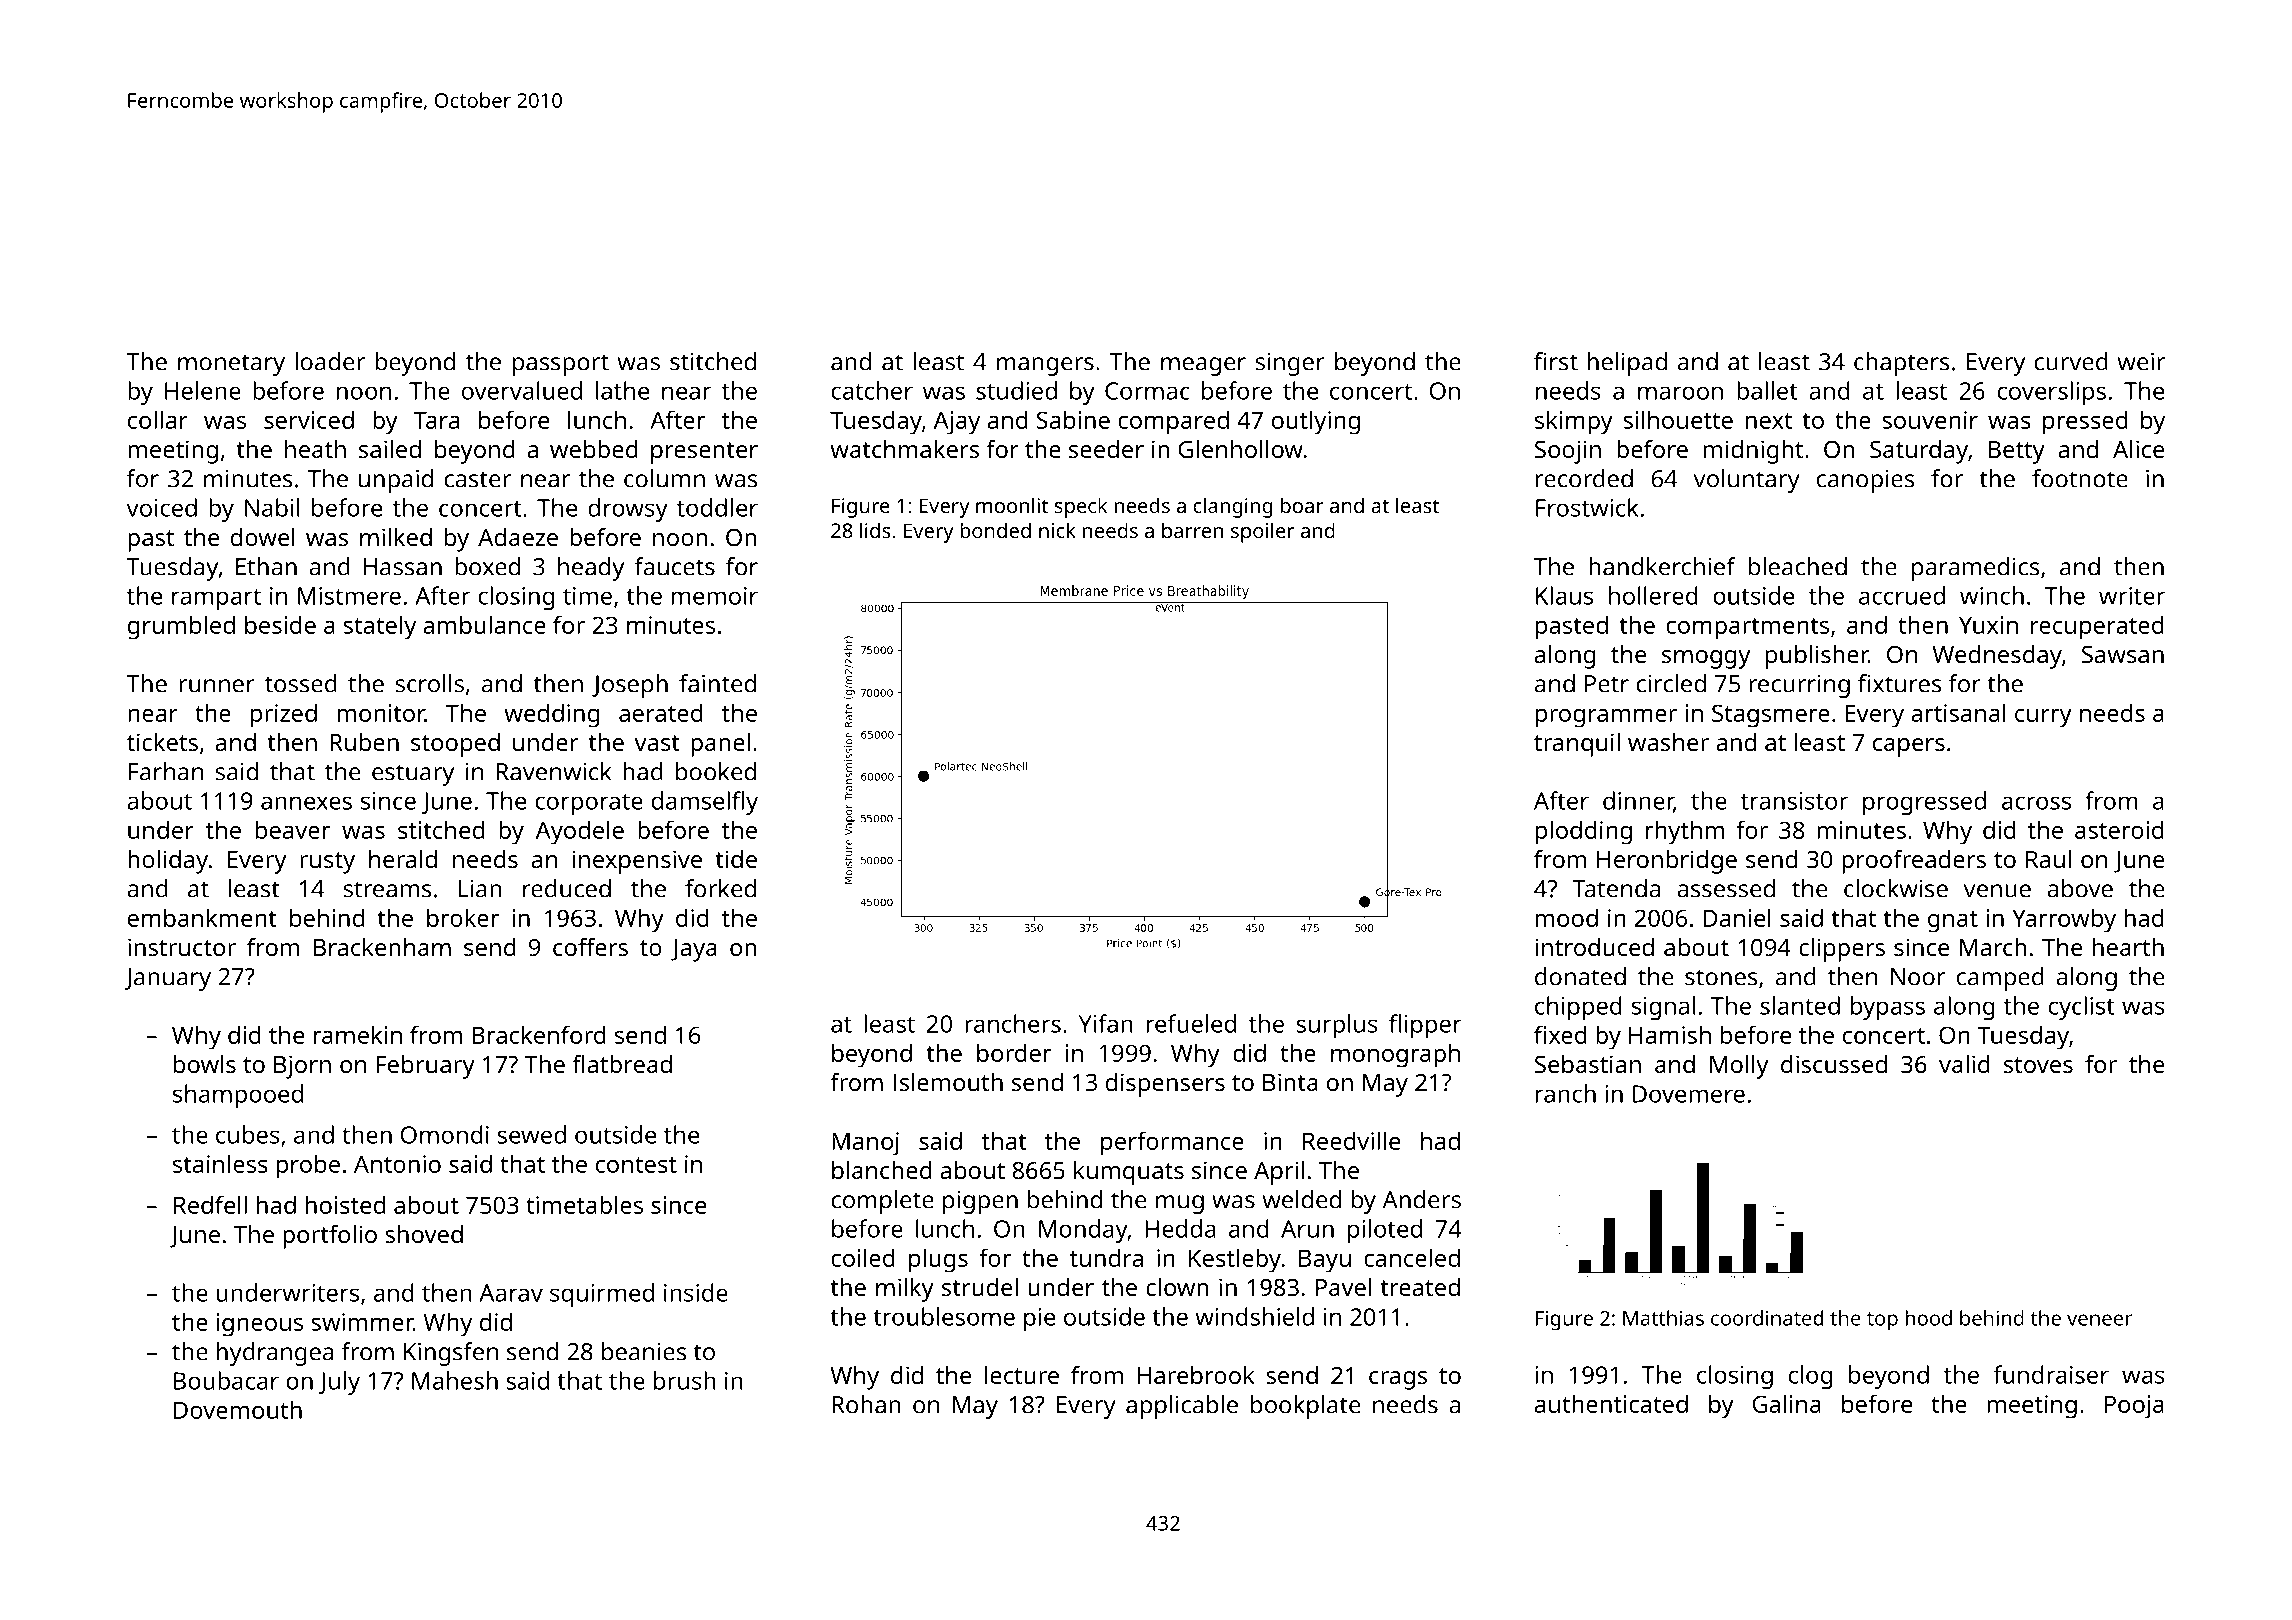 This image has height=1620, width=2292. I want to click on Dovemere, so click(1689, 1094).
